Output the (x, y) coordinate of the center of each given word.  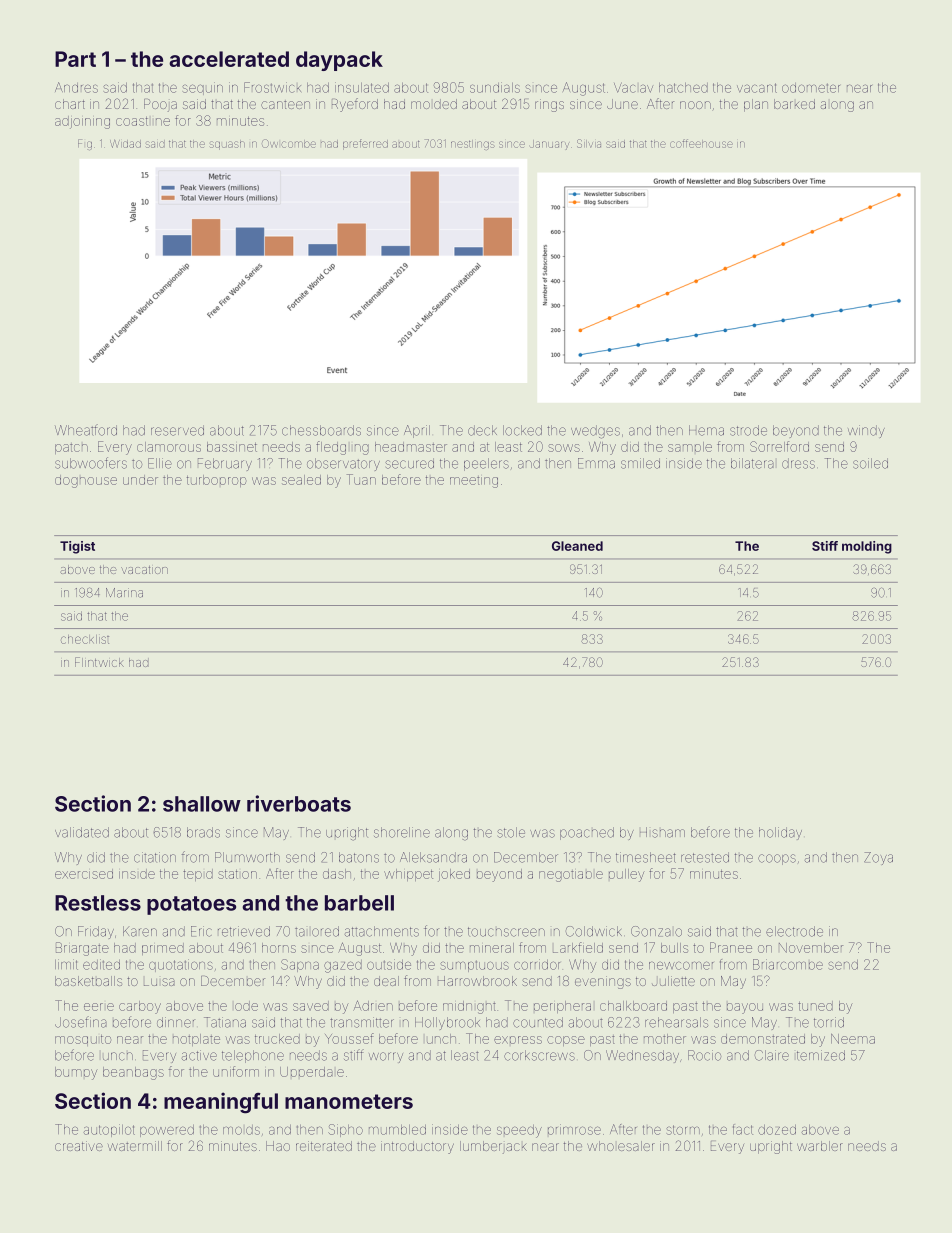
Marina (124, 593)
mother (665, 1039)
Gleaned (577, 546)
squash (227, 145)
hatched (683, 88)
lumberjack (493, 1147)
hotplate (196, 1040)
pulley (626, 875)
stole (511, 832)
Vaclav (633, 88)
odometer (811, 88)
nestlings (473, 145)
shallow (202, 804)
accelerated (229, 59)
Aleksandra (433, 857)
